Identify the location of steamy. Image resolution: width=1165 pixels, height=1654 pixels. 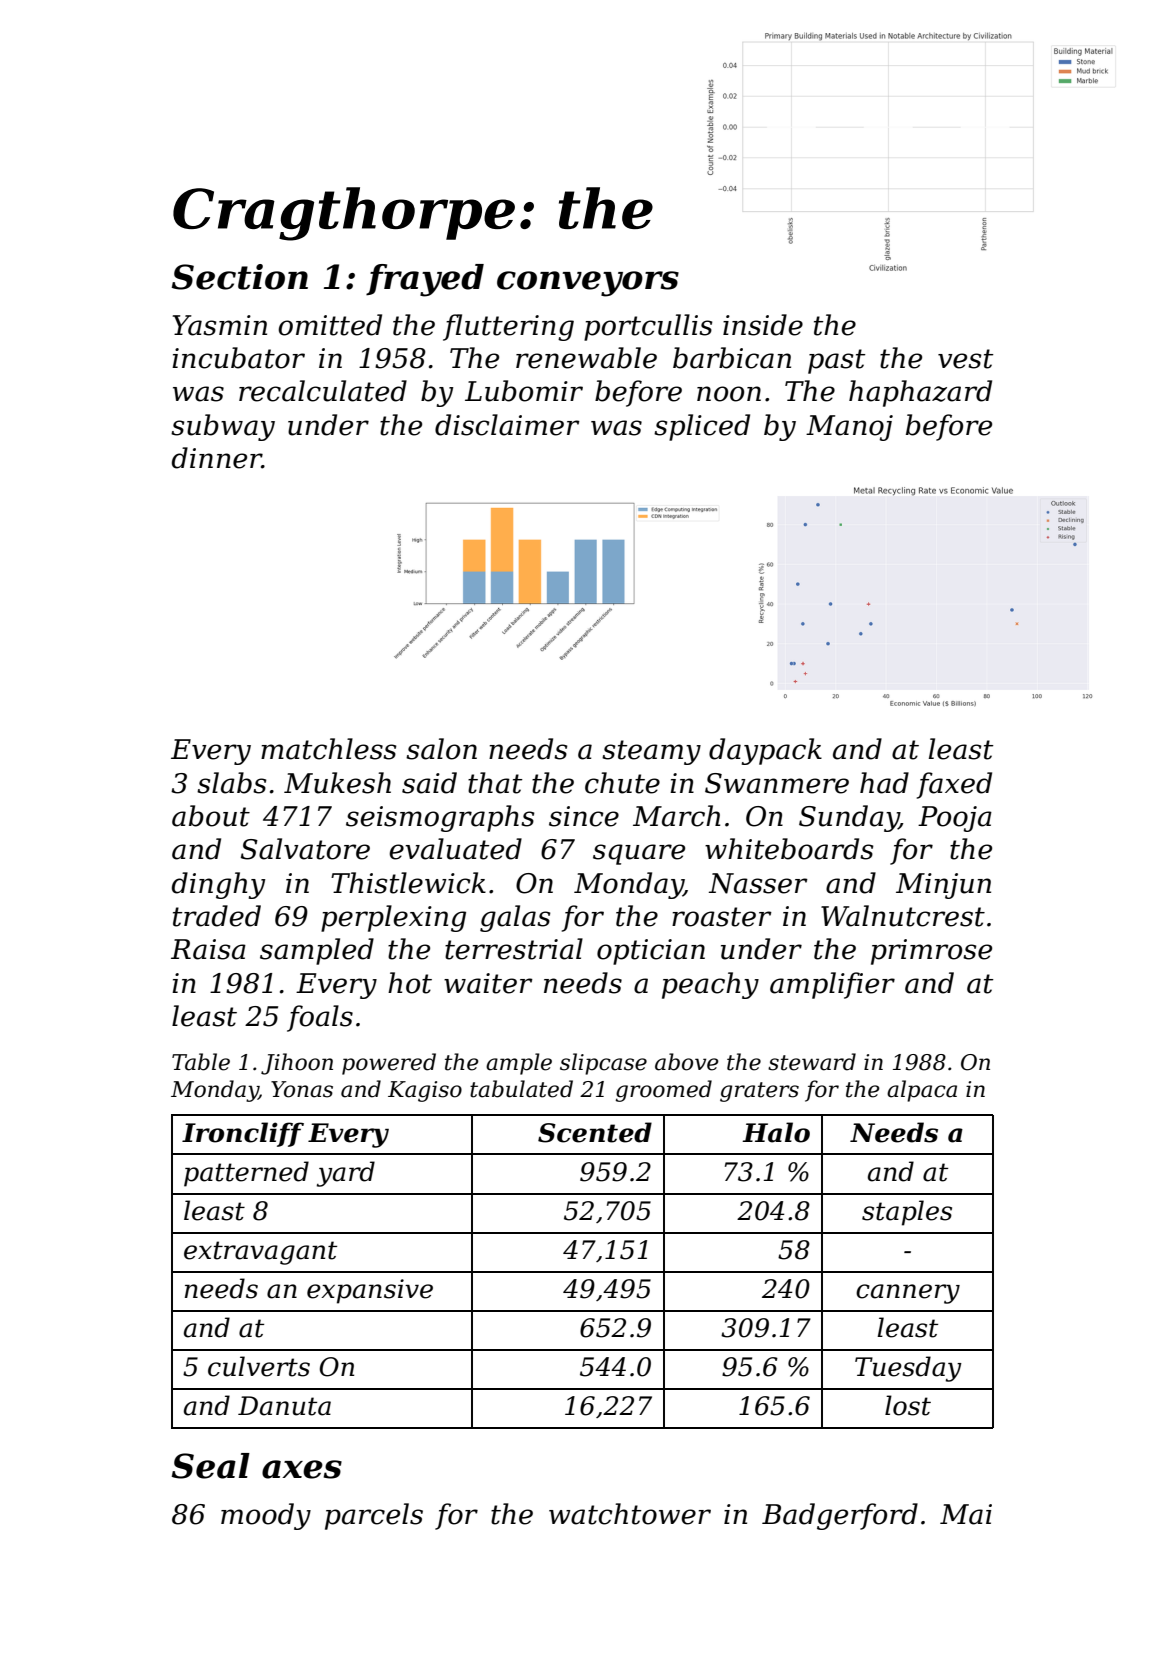
(651, 752).
